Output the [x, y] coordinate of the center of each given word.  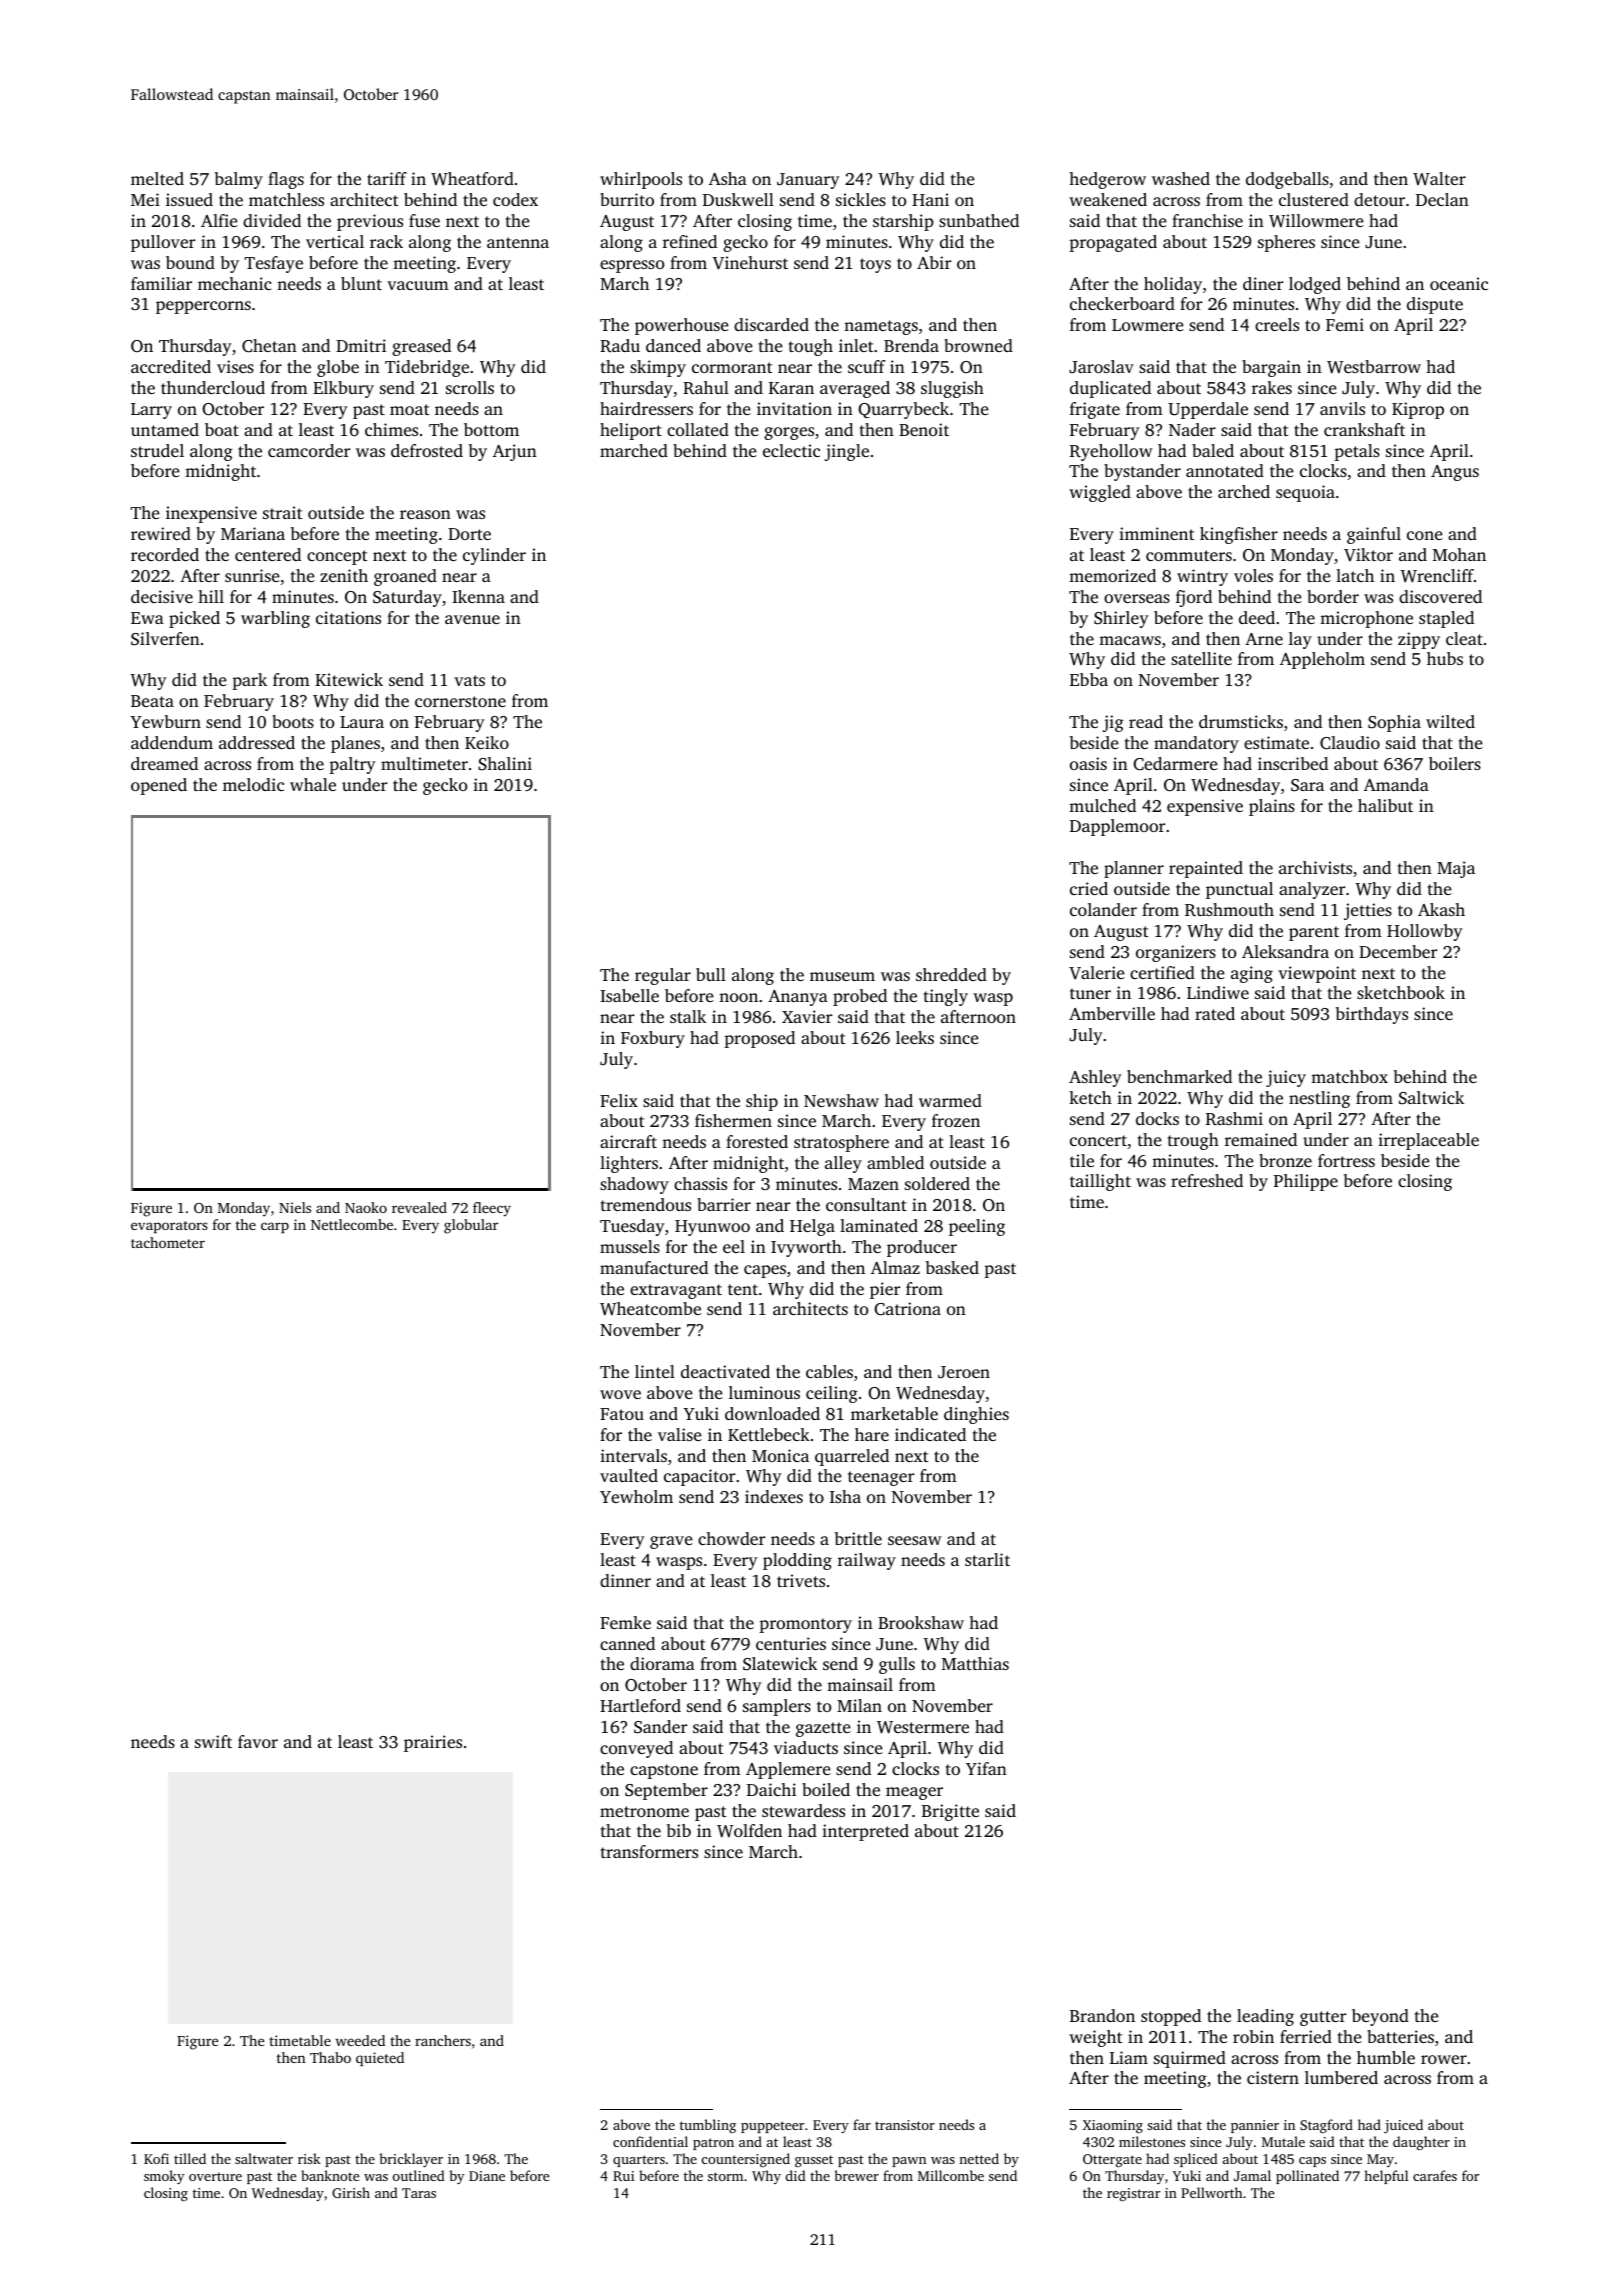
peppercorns [203, 307]
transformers [649, 1851]
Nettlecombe [352, 1224]
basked [952, 1267]
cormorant [732, 367]
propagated [1113, 243]
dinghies [976, 1415]
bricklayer [411, 2160]
